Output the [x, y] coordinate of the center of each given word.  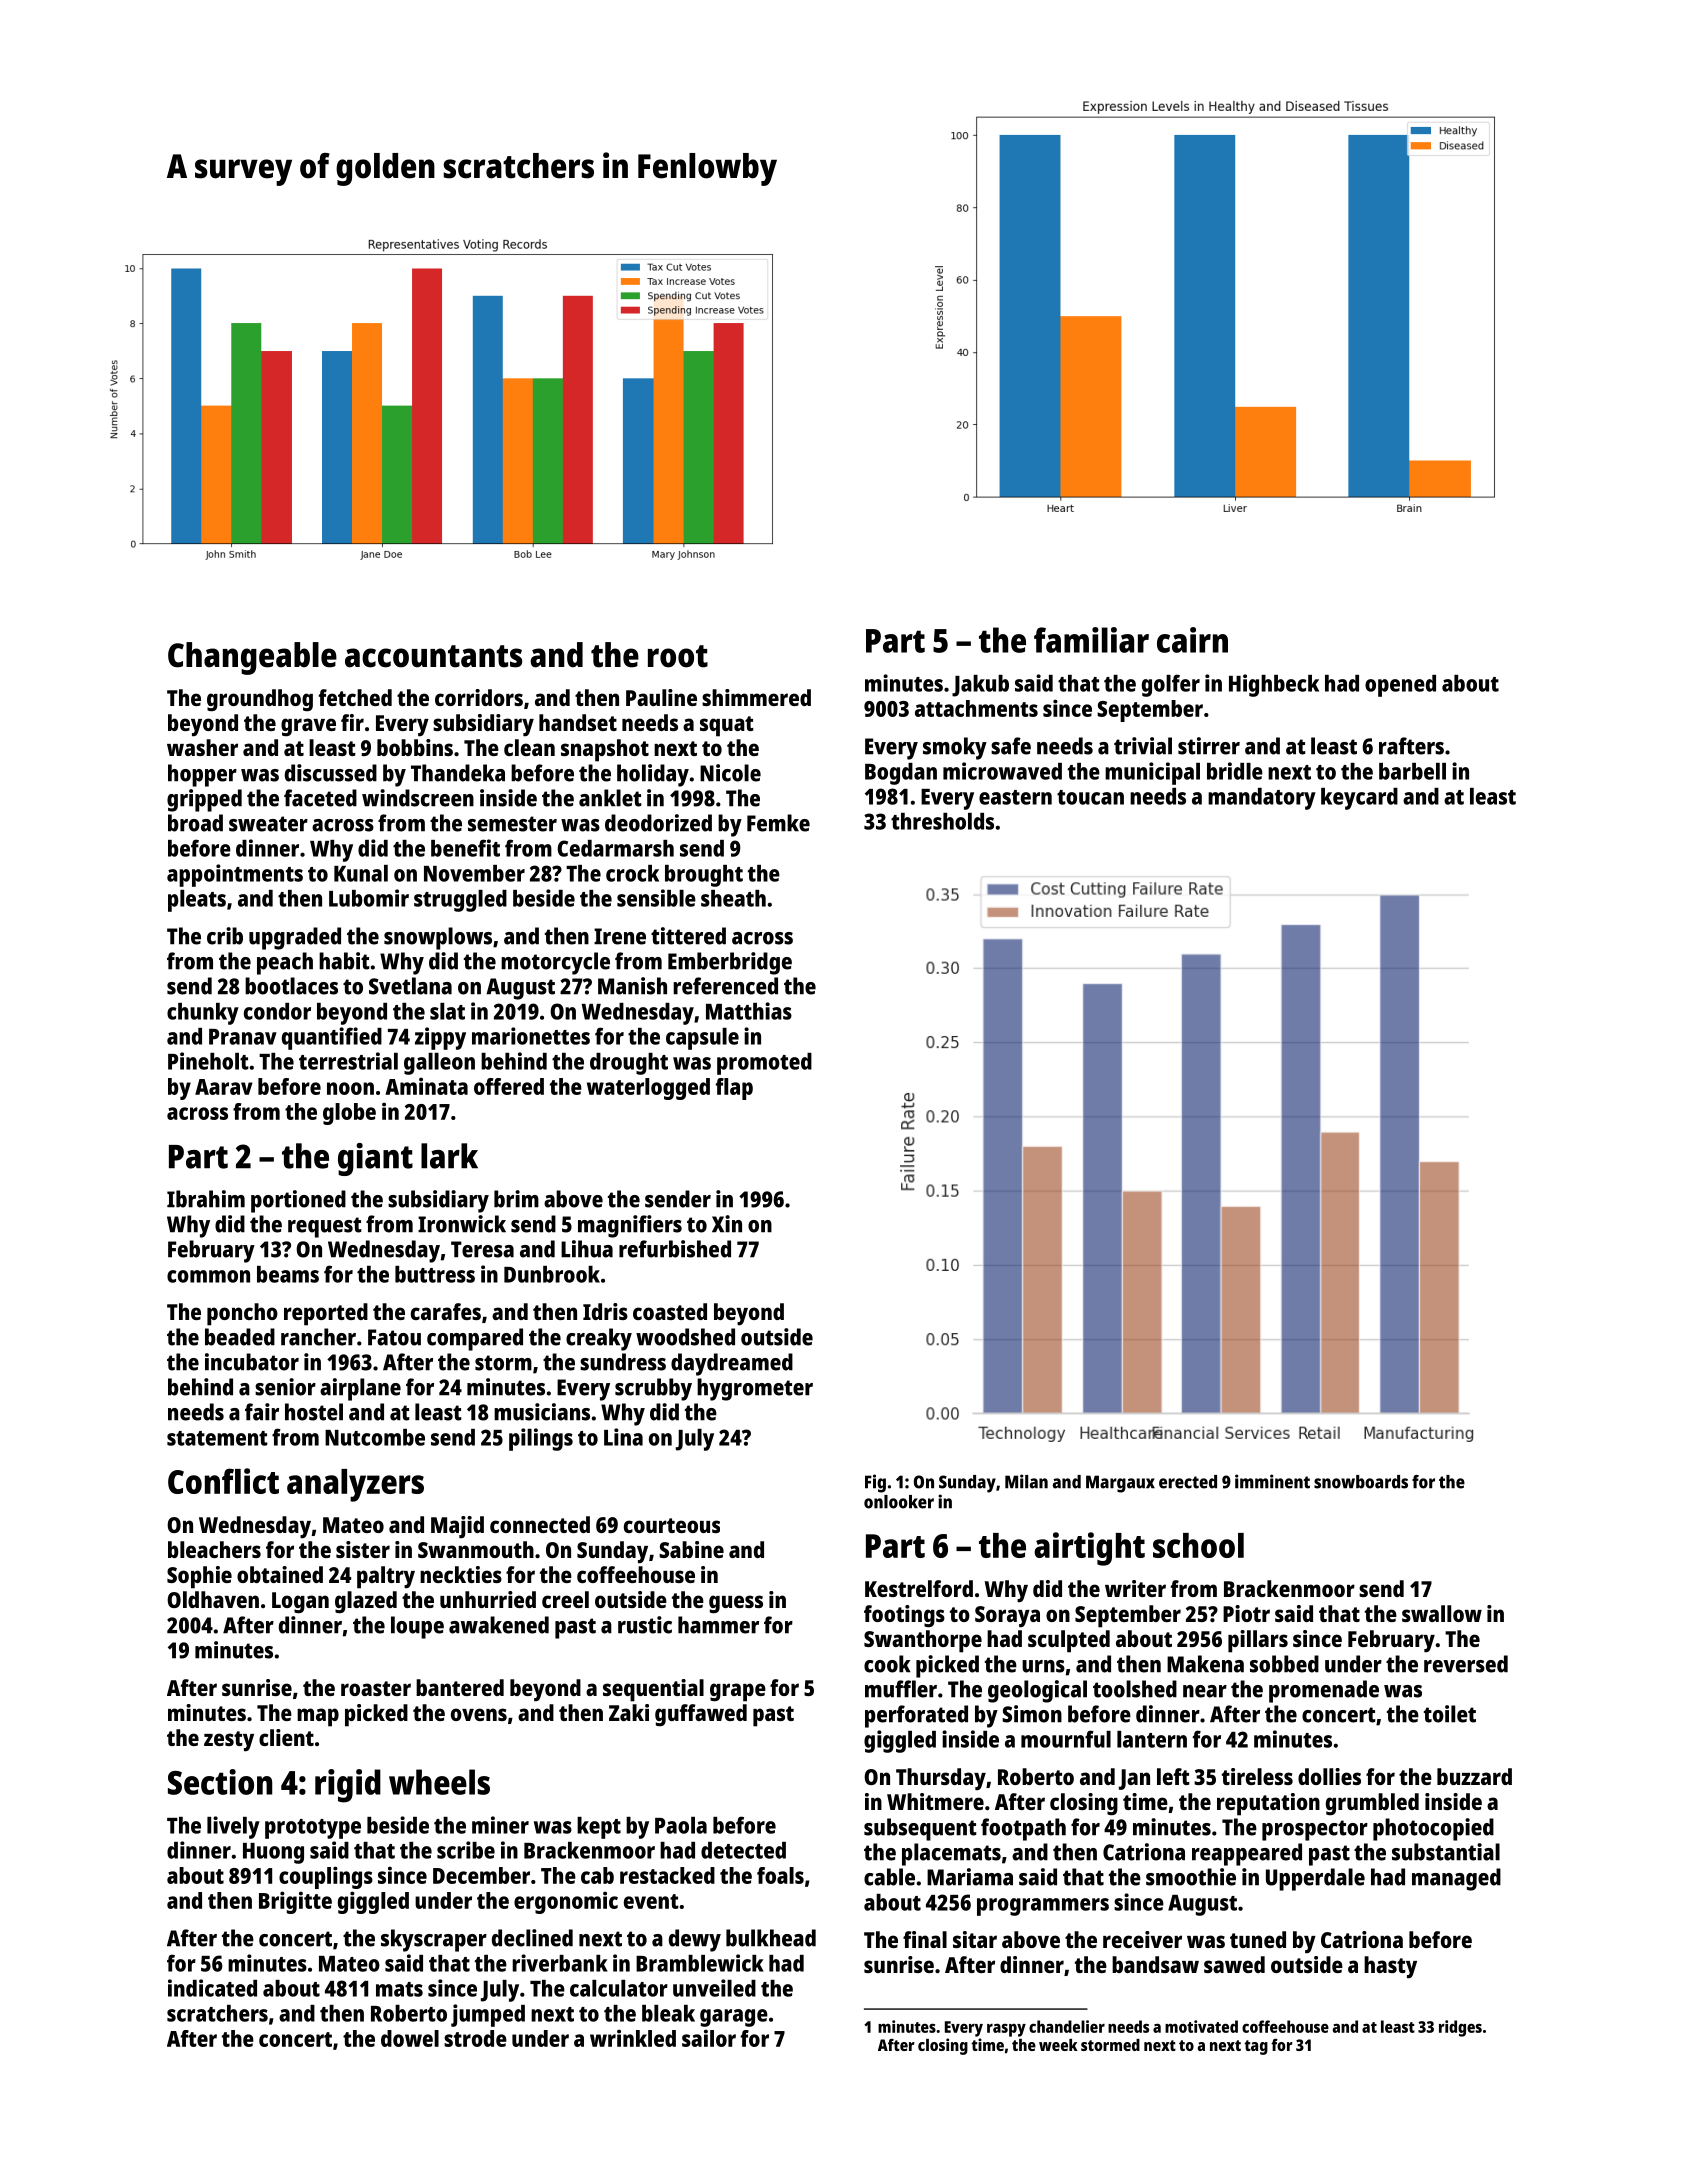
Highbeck [1274, 685]
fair [262, 1412]
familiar [1091, 640]
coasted [670, 1311]
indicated [212, 1988]
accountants [433, 656]
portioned [298, 1201]
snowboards [1361, 1482]
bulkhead [771, 1938]
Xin [727, 1224]
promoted [764, 1064]
